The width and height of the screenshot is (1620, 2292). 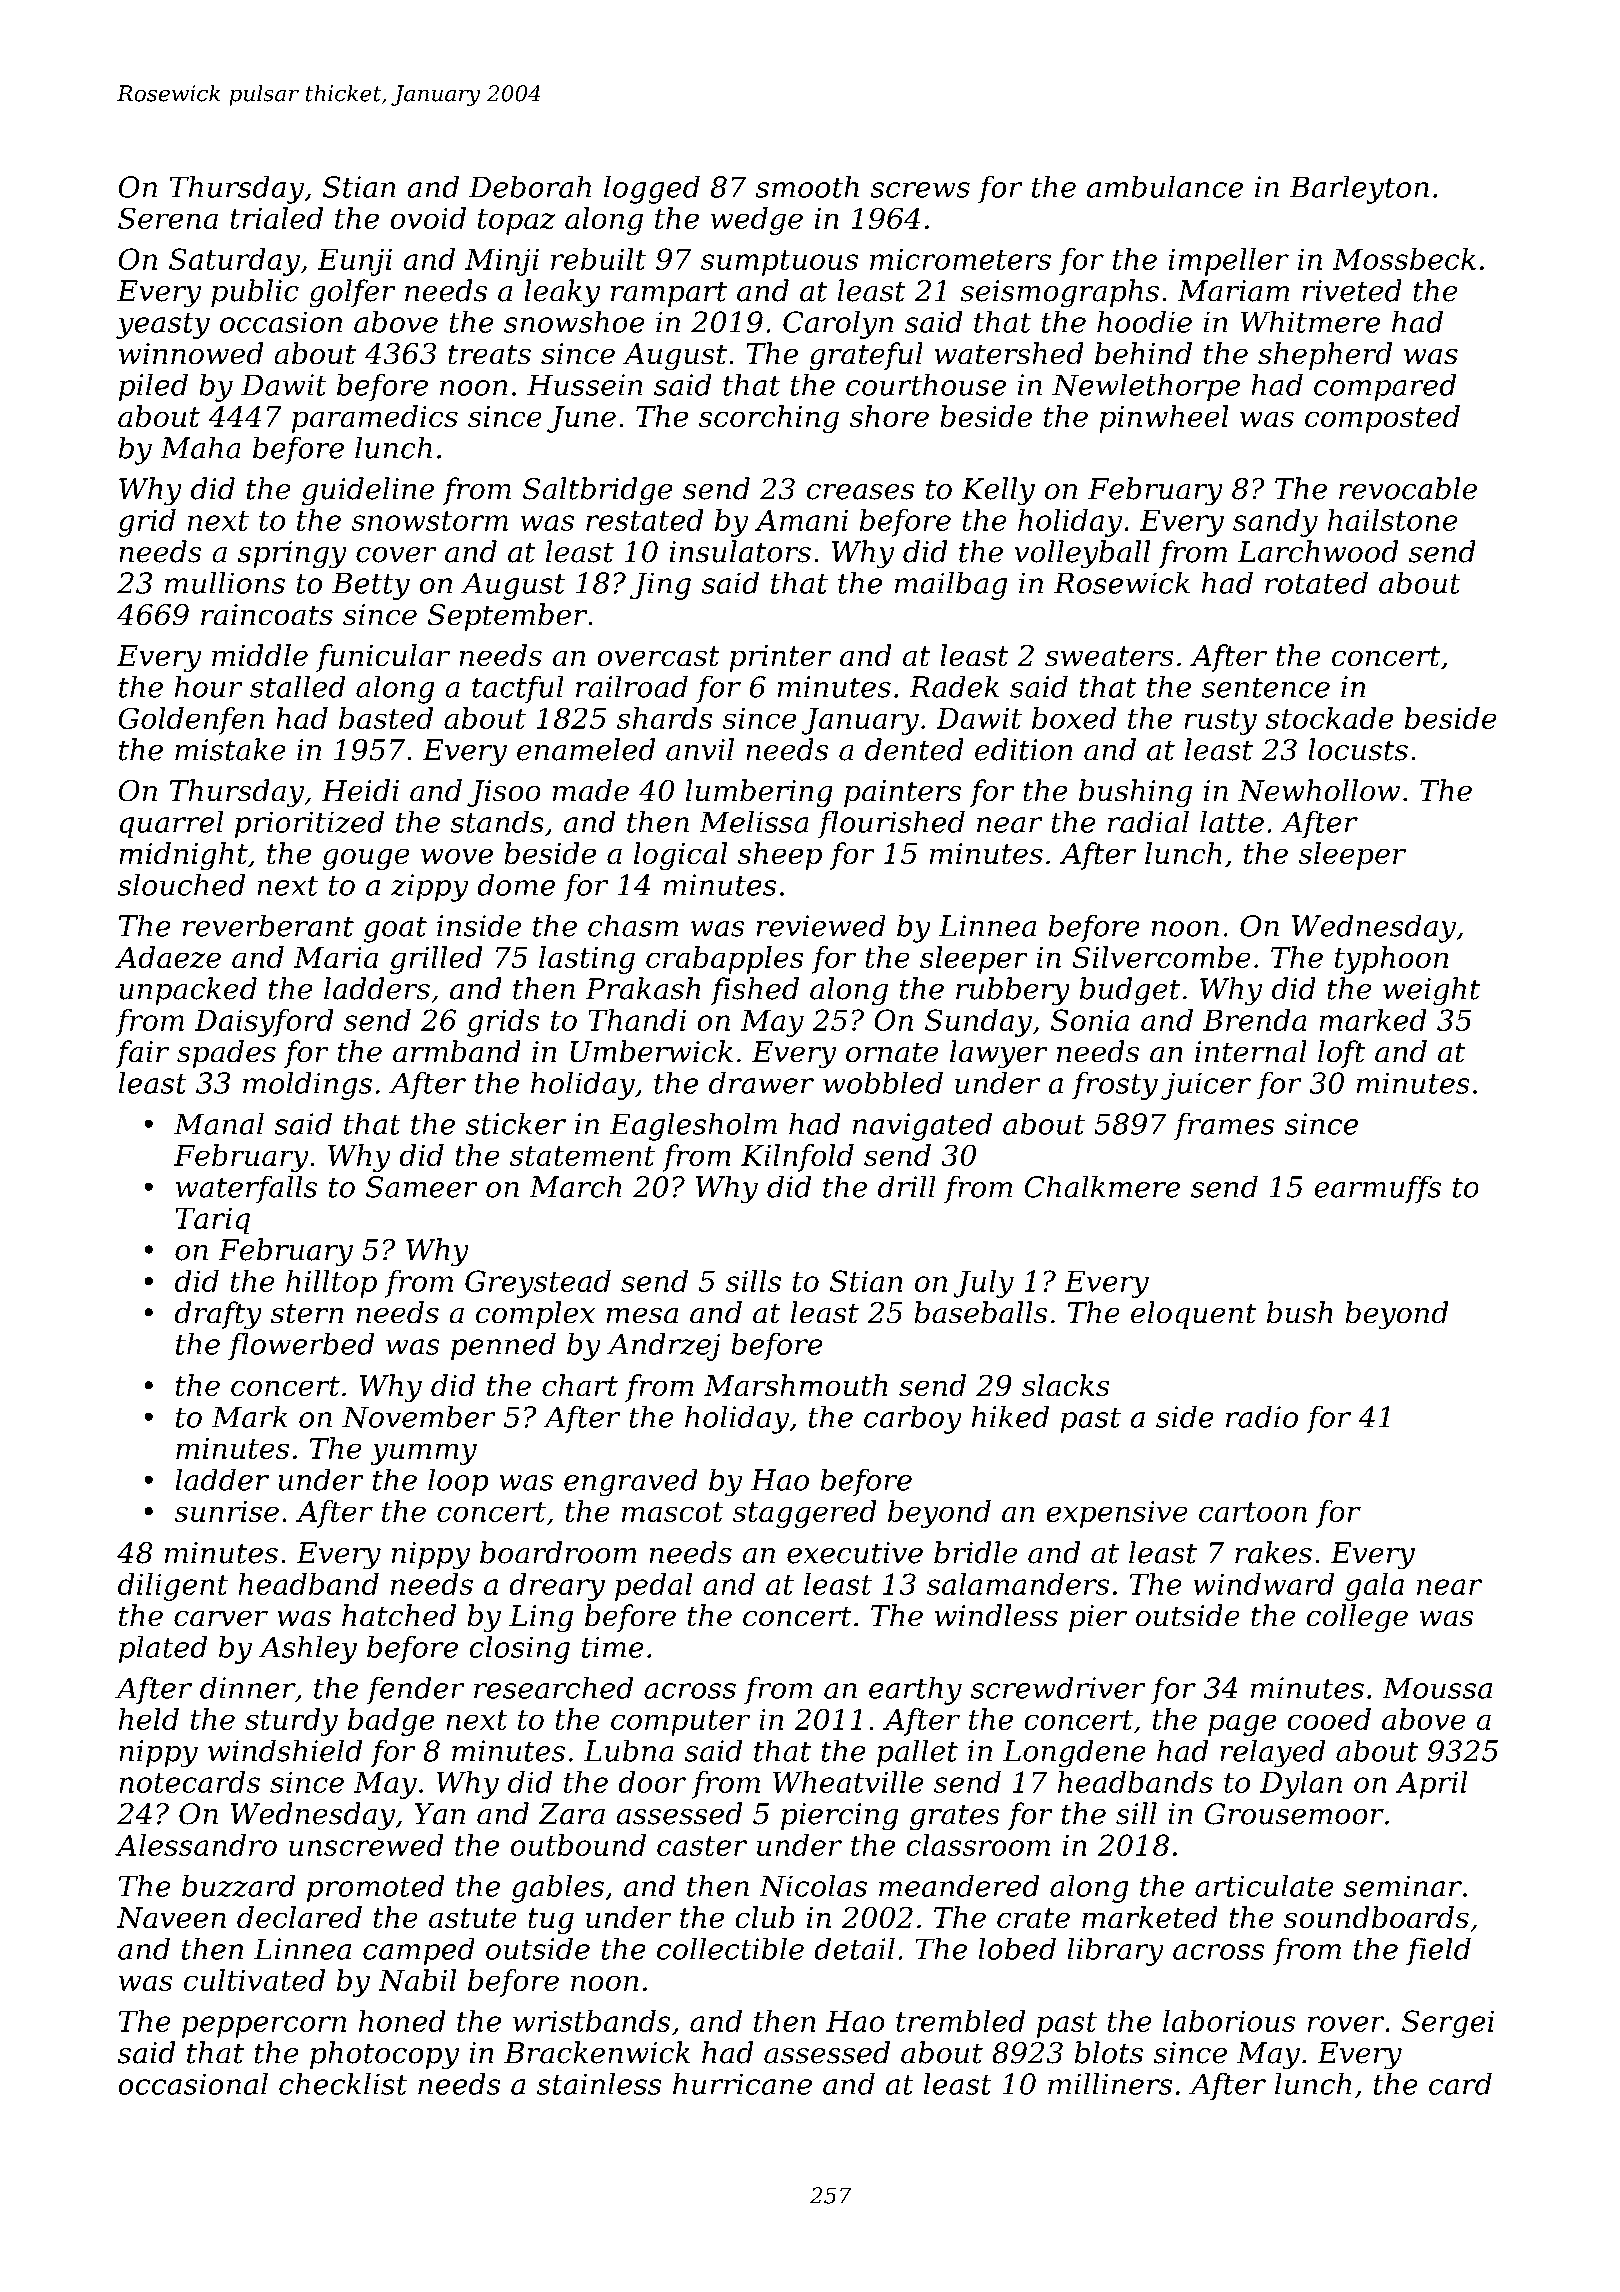 I want to click on hilltop, so click(x=331, y=1284).
